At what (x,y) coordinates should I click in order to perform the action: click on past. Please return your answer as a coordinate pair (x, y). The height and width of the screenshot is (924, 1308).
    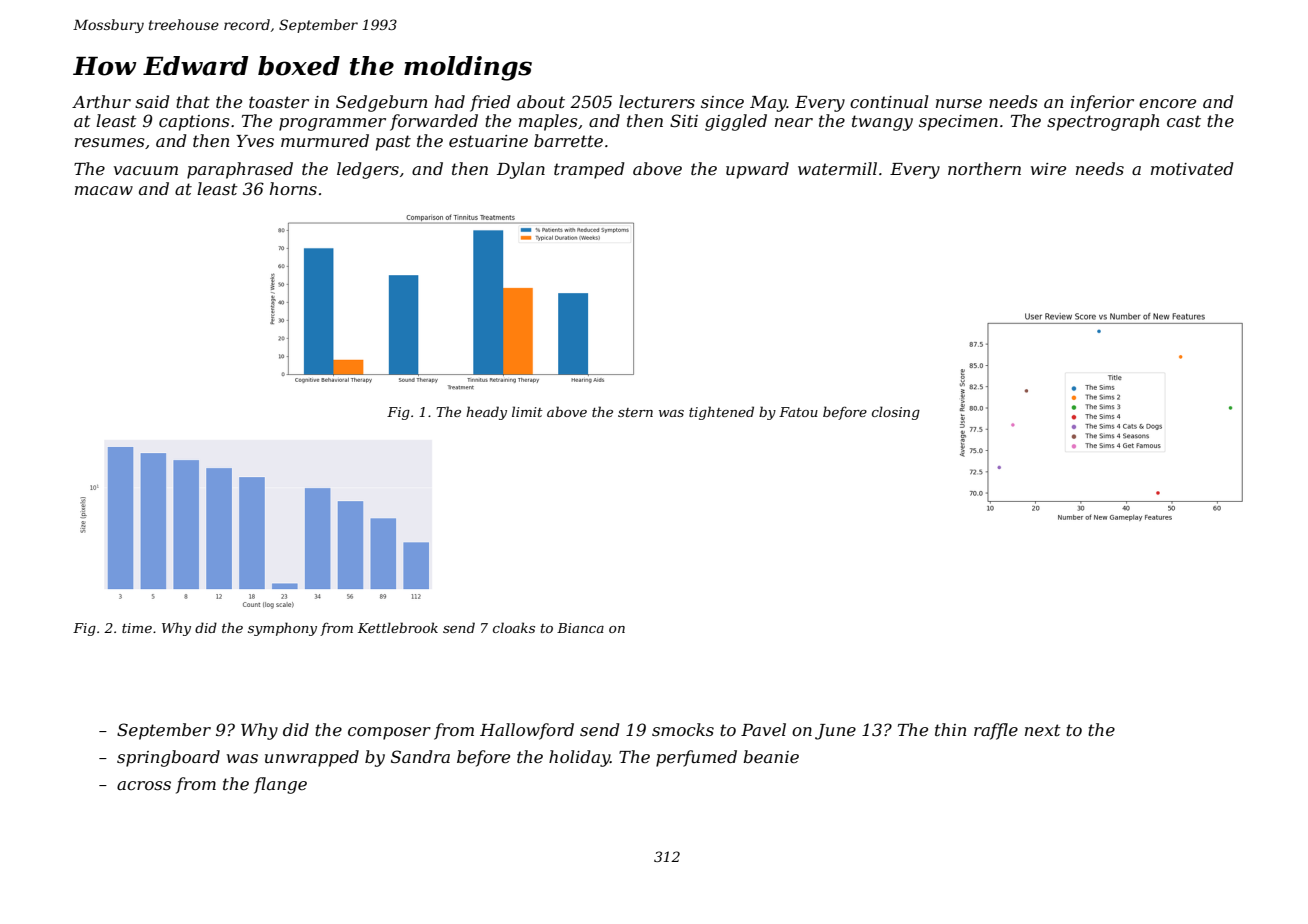
    Looking at the image, I should click on (393, 143).
